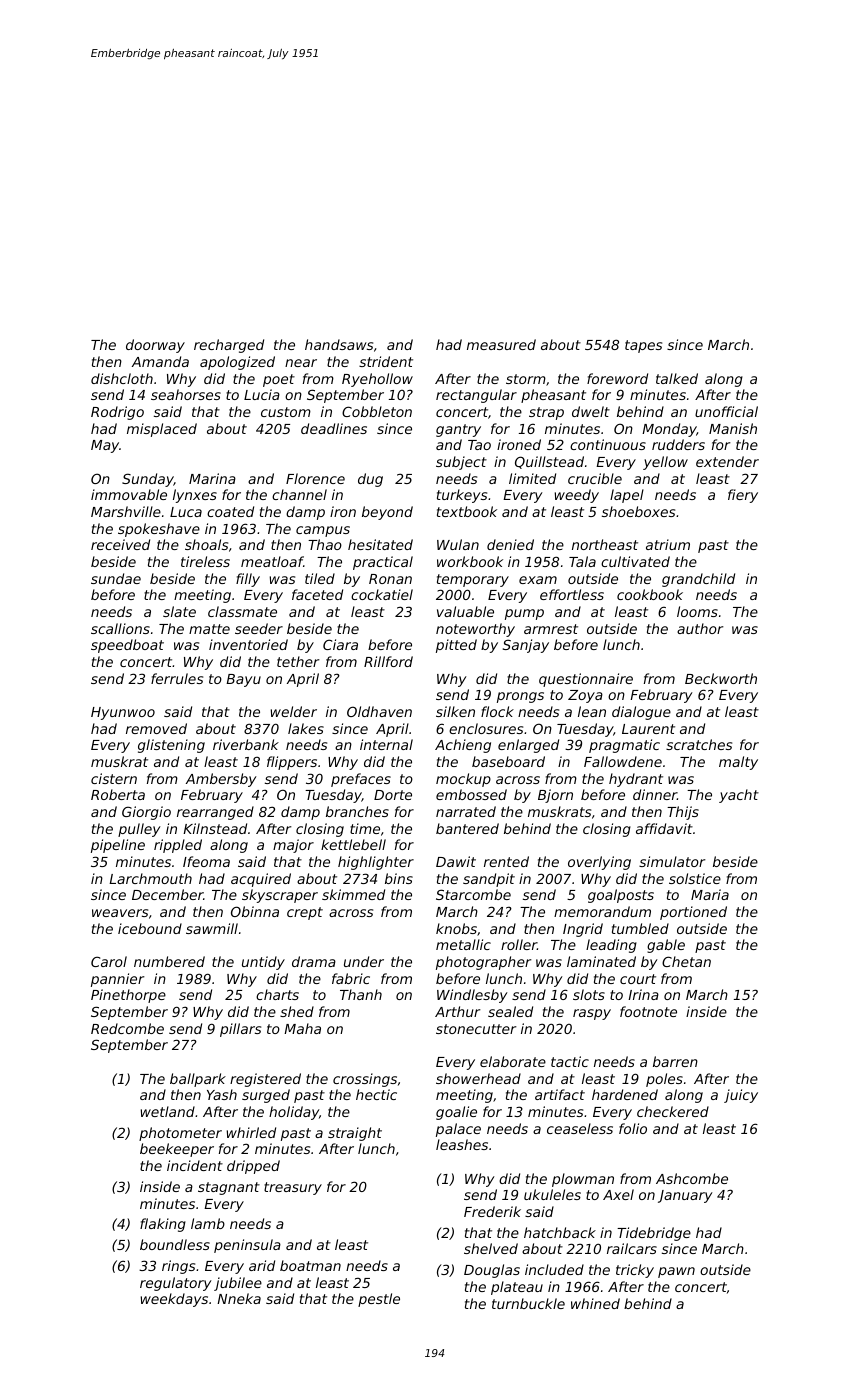 This page has width=849, height=1400. What do you see at coordinates (643, 346) in the page?
I see `tapes` at bounding box center [643, 346].
